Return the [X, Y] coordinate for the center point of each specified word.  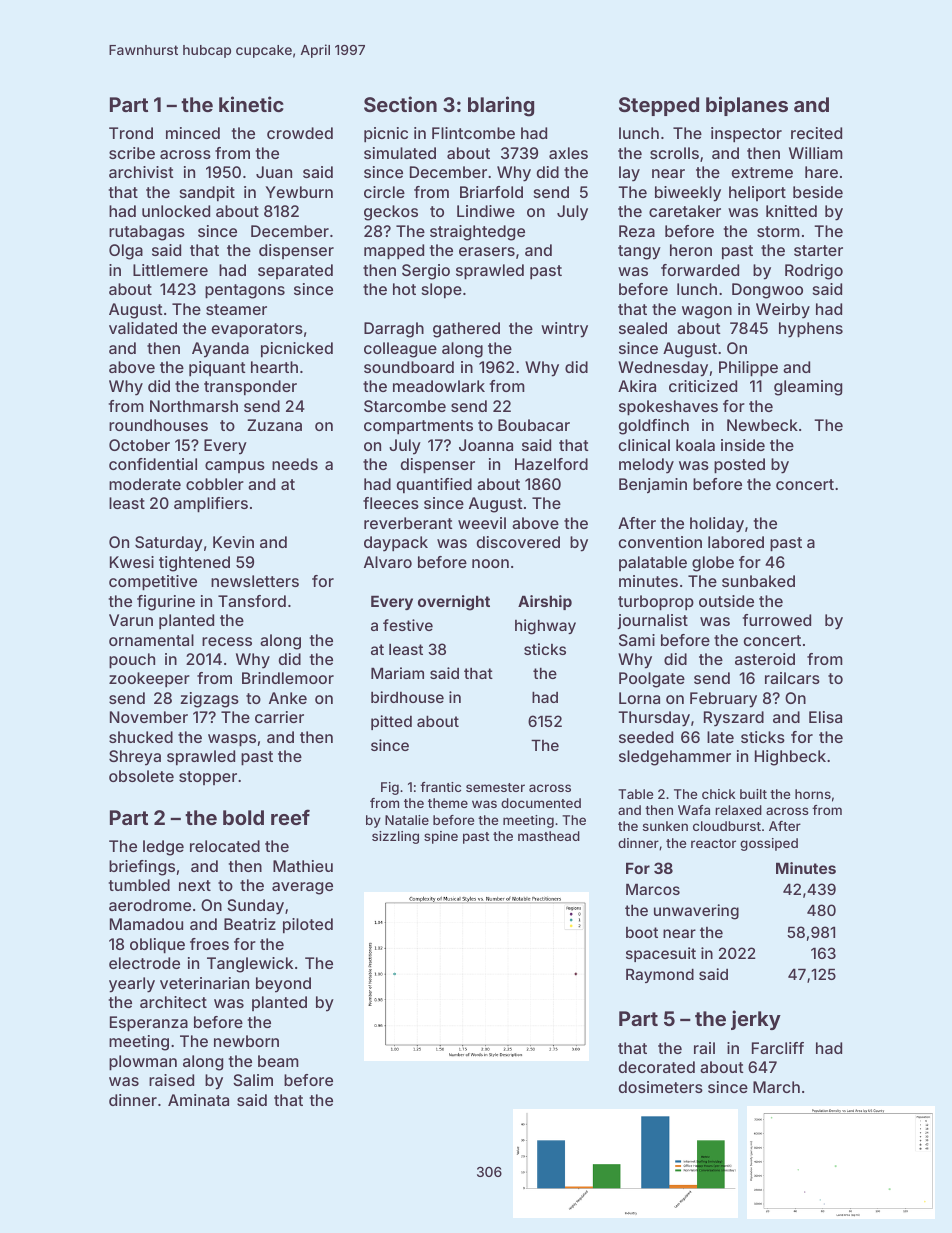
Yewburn [299, 192]
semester [495, 787]
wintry [564, 330]
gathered [466, 330]
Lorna [639, 698]
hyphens [811, 330]
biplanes [747, 106]
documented [541, 803]
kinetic [251, 104]
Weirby [783, 311]
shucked [141, 737]
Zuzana [274, 425]
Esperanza [149, 1024]
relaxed [738, 810]
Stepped [659, 106]
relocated [225, 846]
